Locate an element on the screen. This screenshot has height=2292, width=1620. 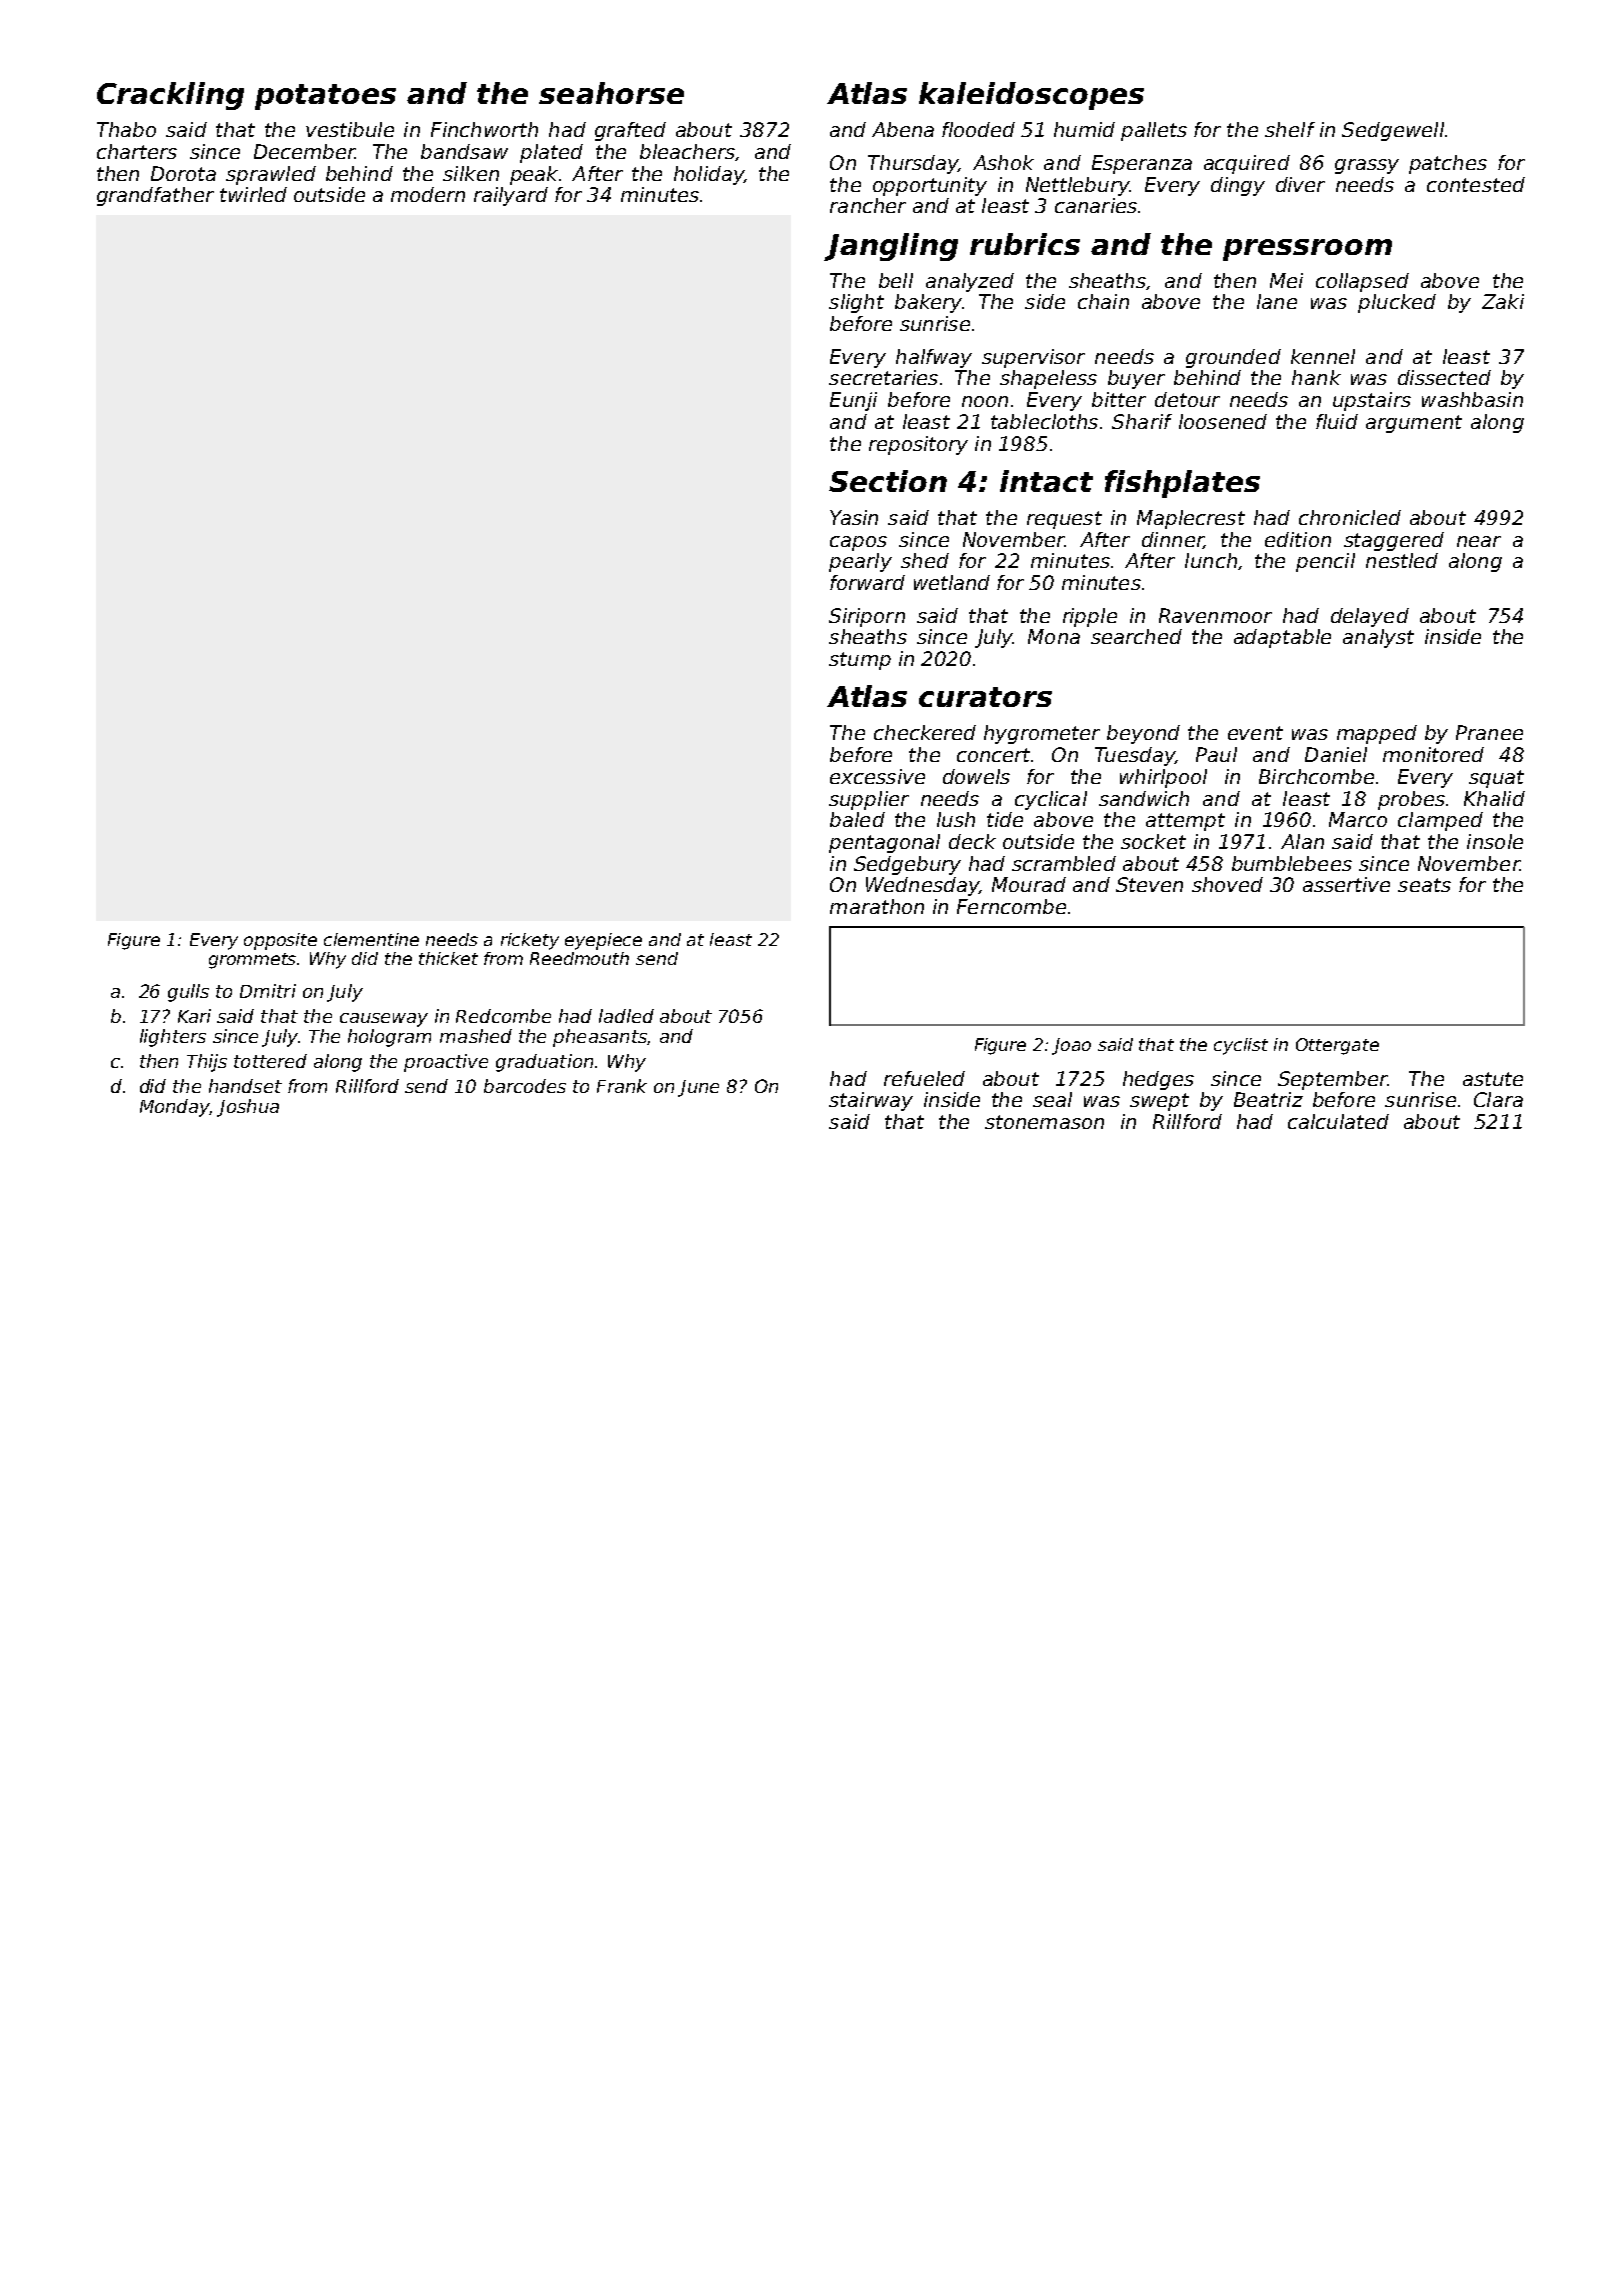
baled is located at coordinates (857, 819).
